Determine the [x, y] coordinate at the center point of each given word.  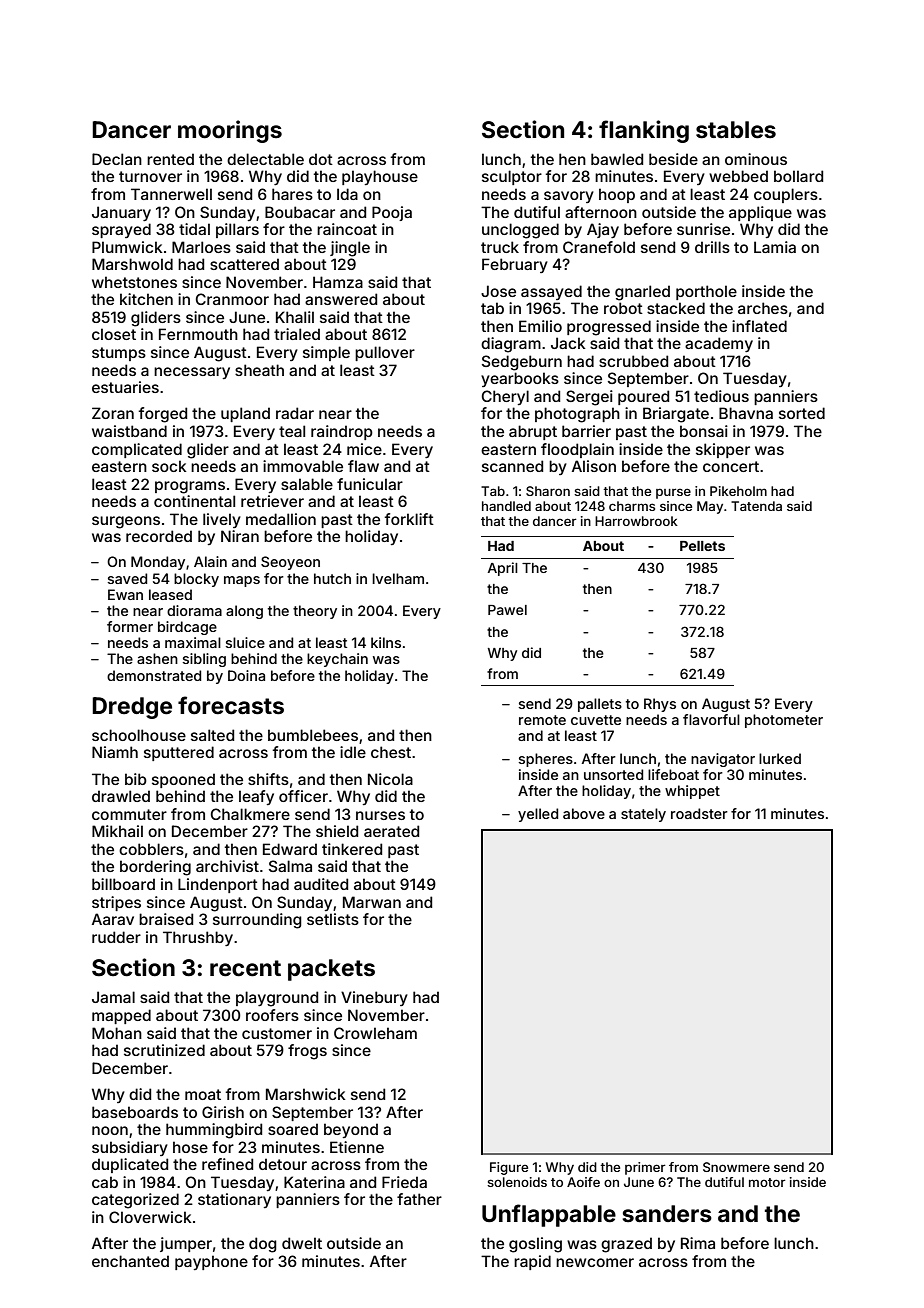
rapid [532, 1262]
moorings [230, 131]
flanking [644, 131]
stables [736, 130]
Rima [698, 1243]
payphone [211, 1262]
